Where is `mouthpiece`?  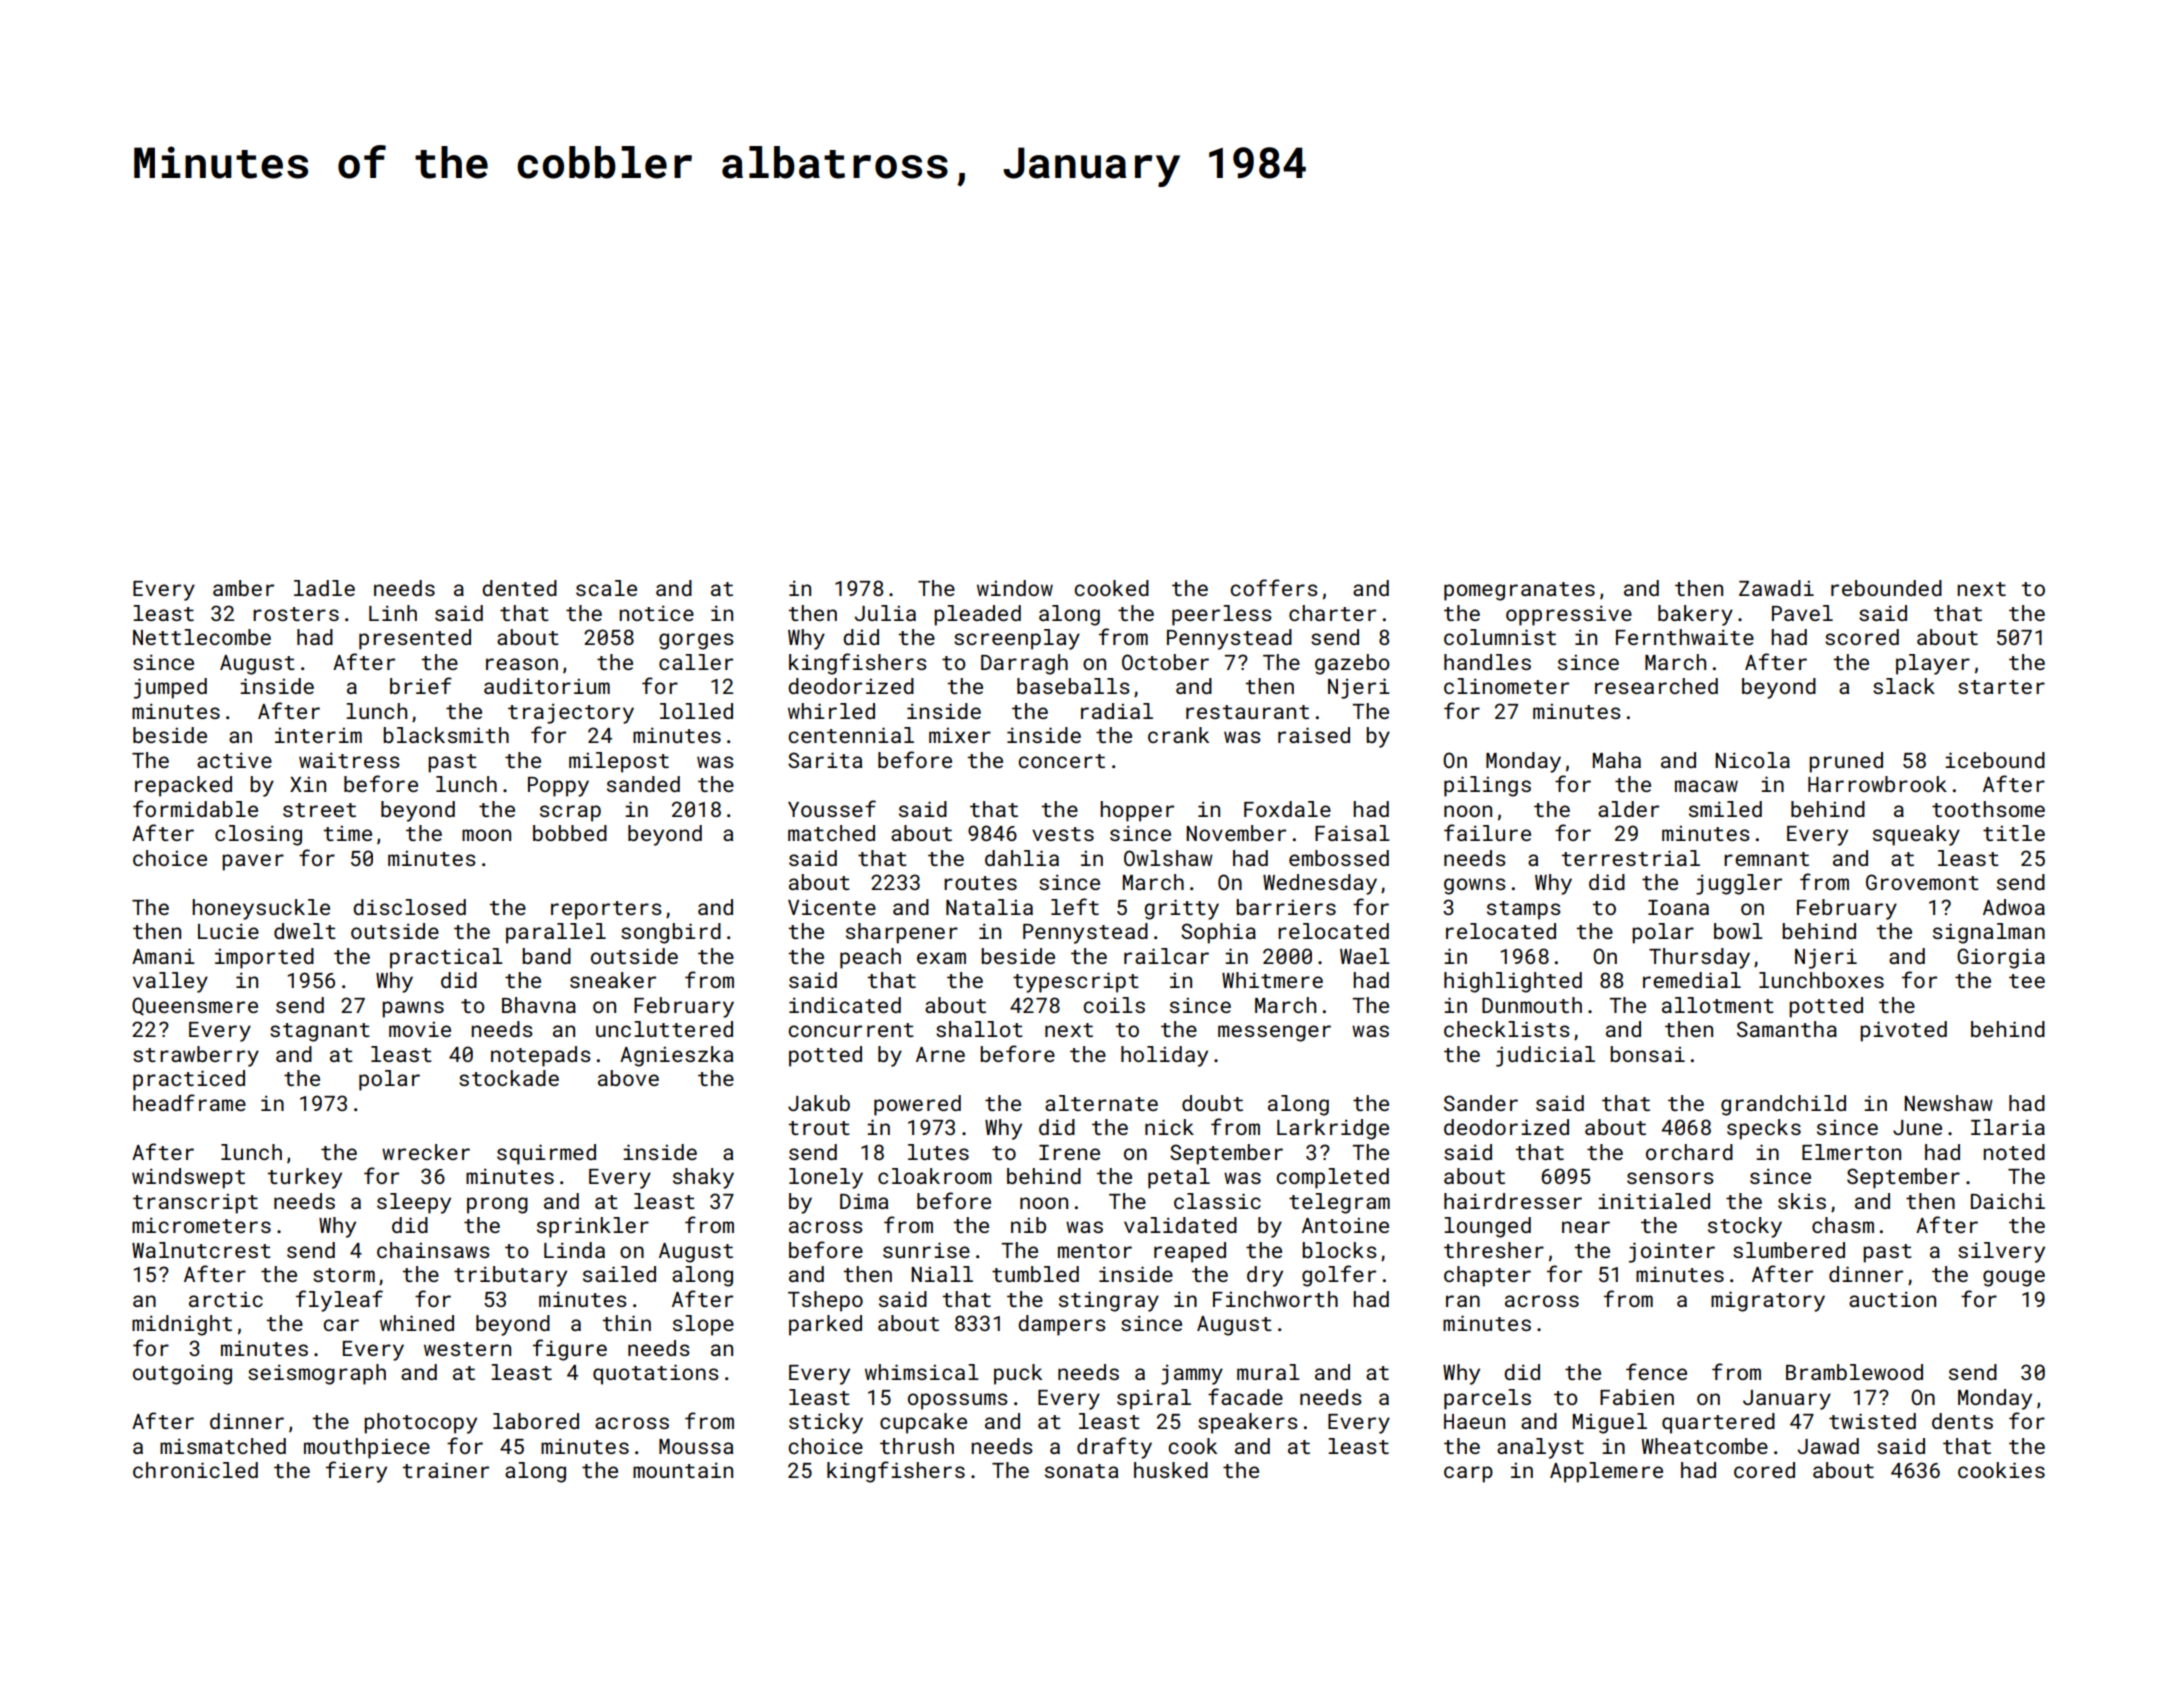
mouthpiece is located at coordinates (367, 1448).
